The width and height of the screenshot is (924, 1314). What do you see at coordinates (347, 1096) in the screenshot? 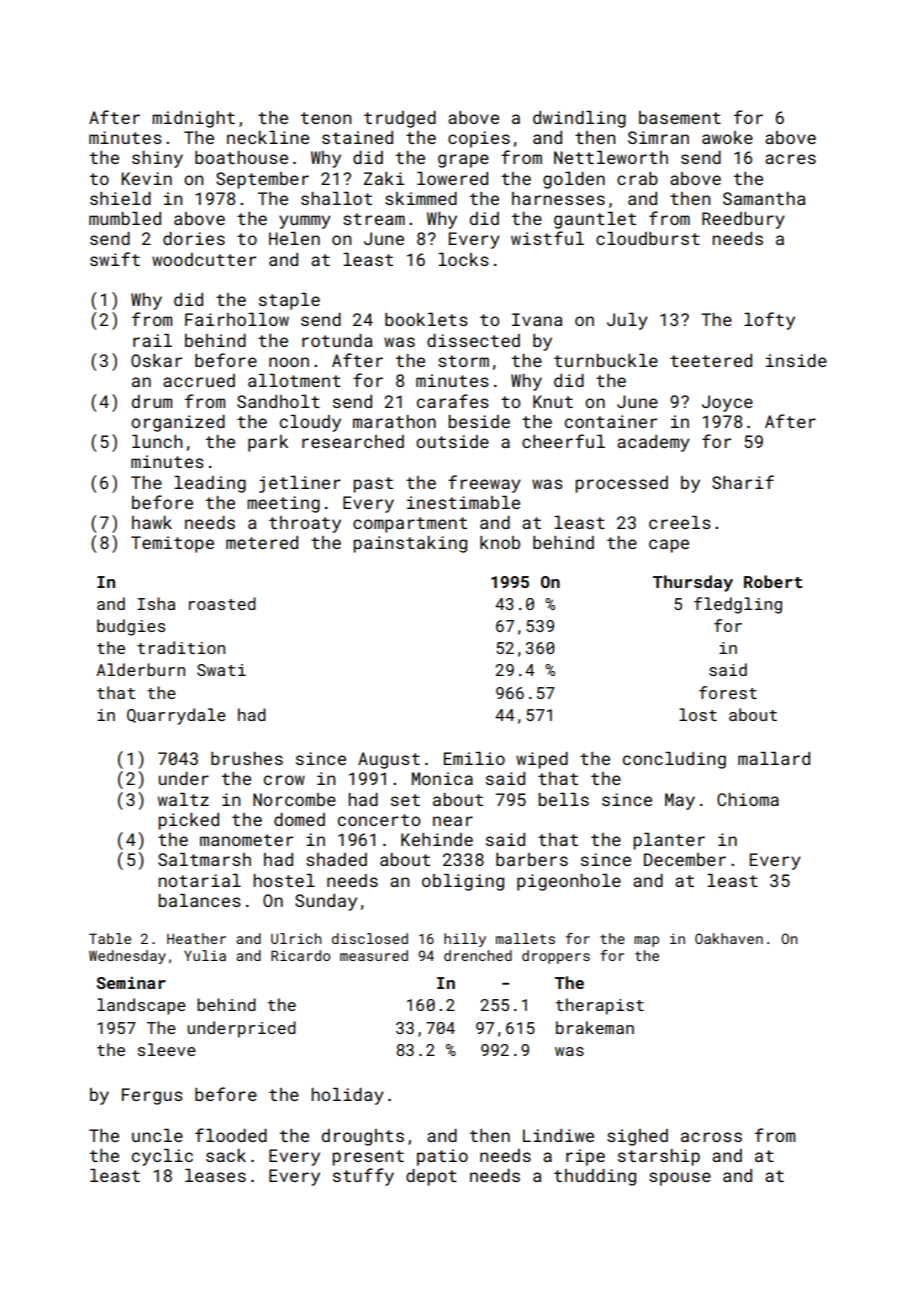
I see `holiday` at bounding box center [347, 1096].
